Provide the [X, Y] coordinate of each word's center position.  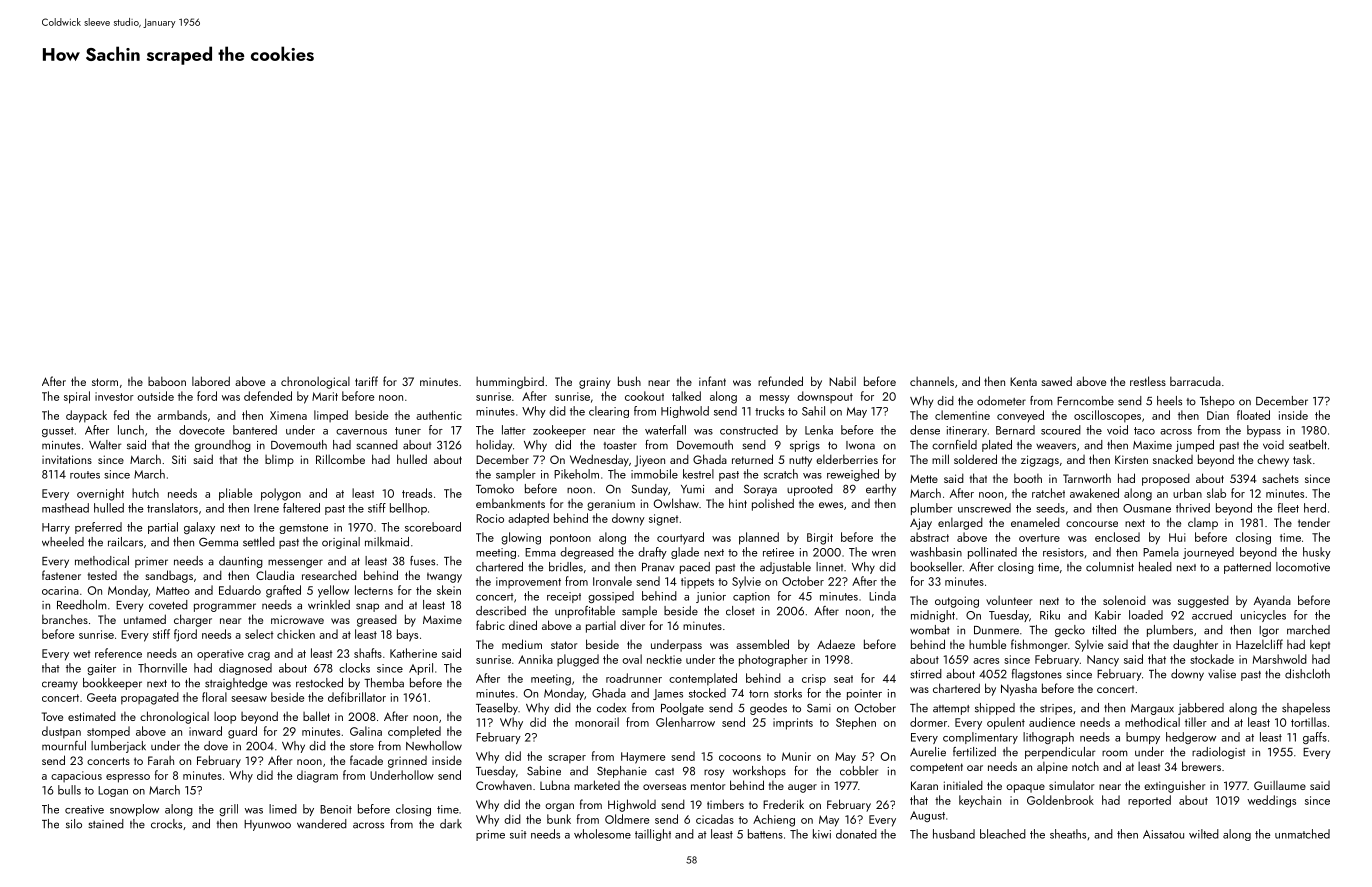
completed [414, 732]
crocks [166, 824]
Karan [924, 785]
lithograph [1048, 738]
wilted [1204, 834]
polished [773, 504]
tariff [366, 381]
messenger [295, 563]
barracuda [1195, 381]
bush [629, 381]
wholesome [602, 834]
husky [1317, 553]
